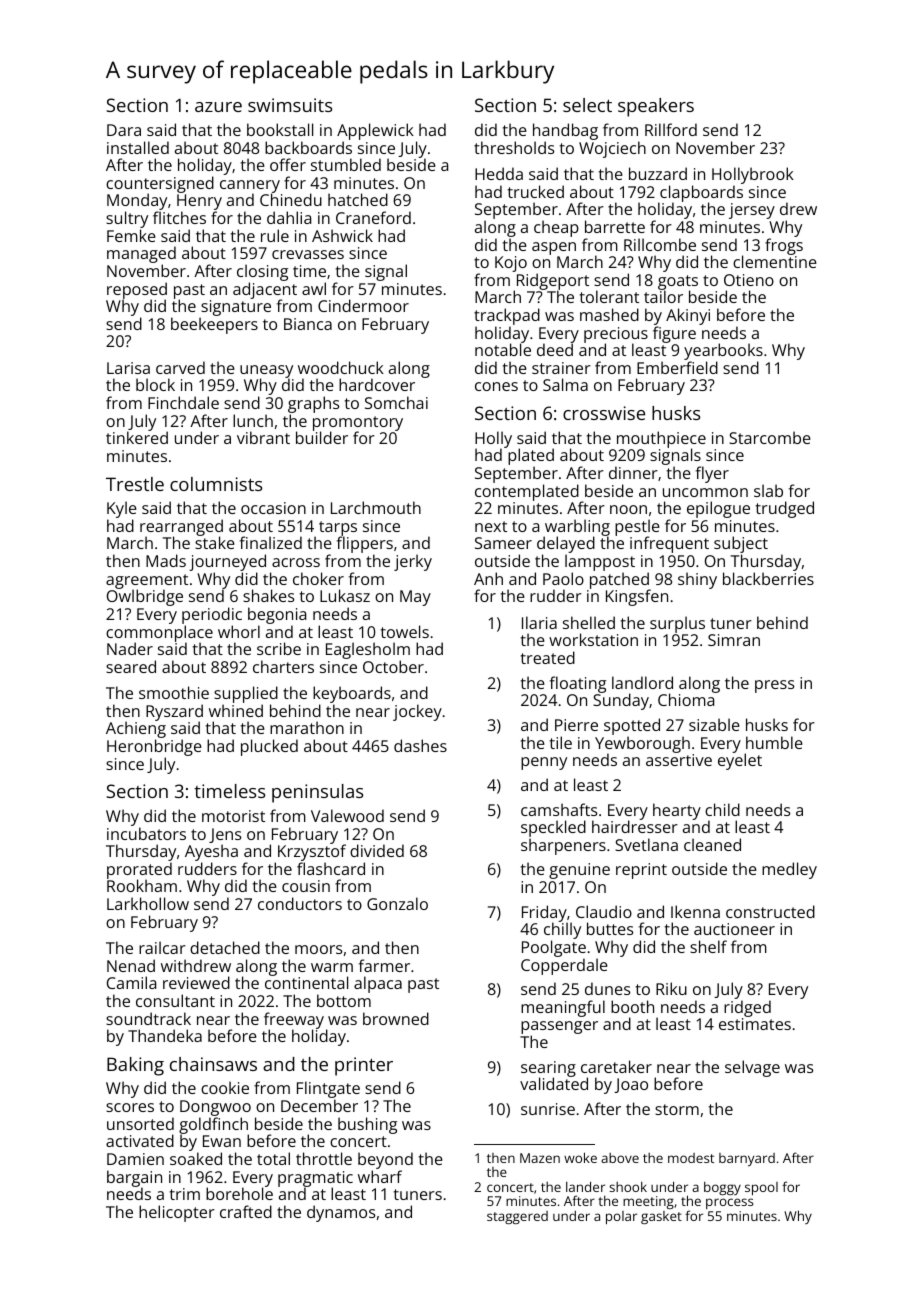 The width and height of the screenshot is (924, 1308). What do you see at coordinates (563, 846) in the screenshot?
I see `sharpeners` at bounding box center [563, 846].
